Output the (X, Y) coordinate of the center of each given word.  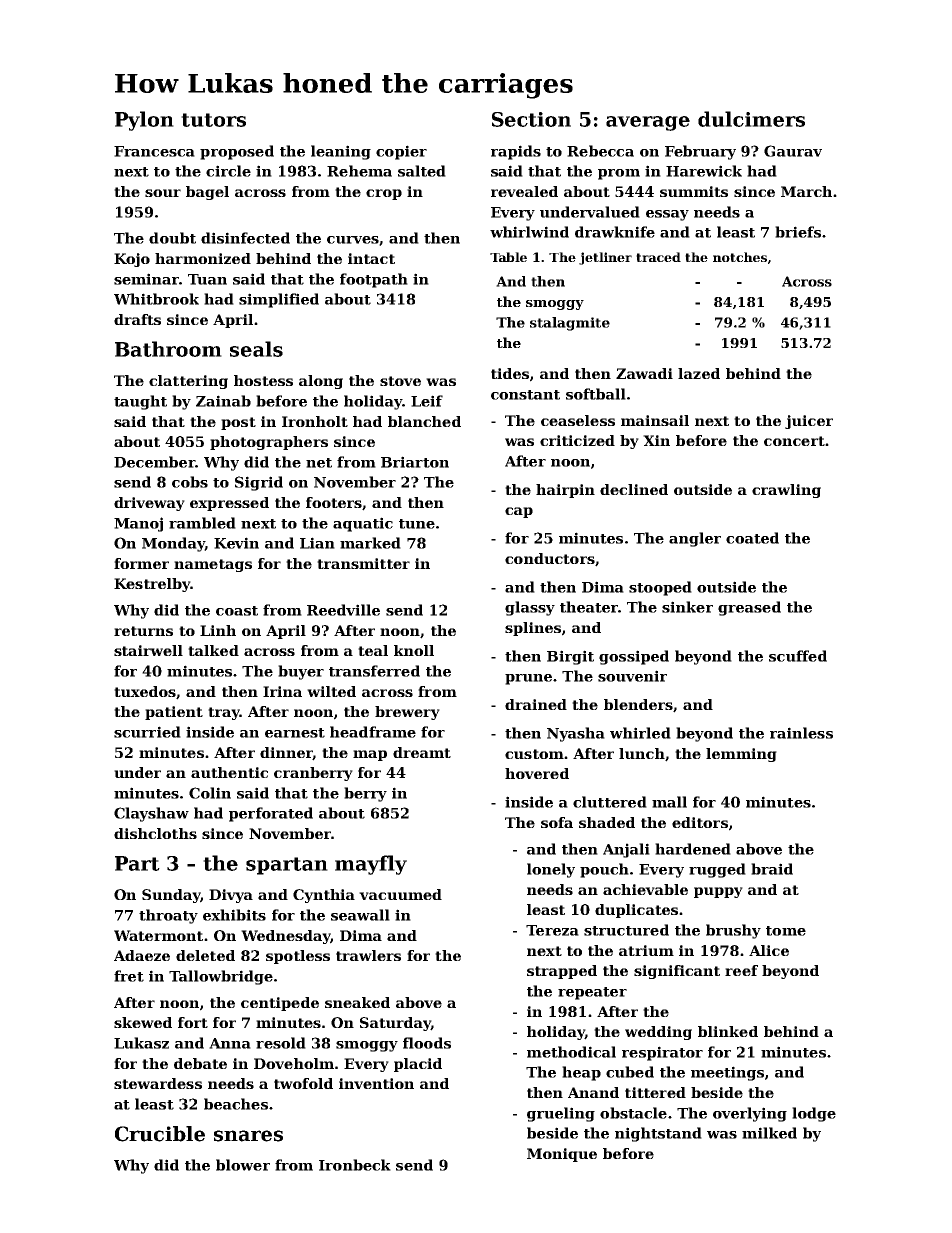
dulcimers (751, 119)
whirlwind (529, 232)
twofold (303, 1083)
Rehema (359, 171)
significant (677, 972)
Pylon (144, 121)
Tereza (552, 930)
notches (740, 257)
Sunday (171, 896)
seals (256, 349)
